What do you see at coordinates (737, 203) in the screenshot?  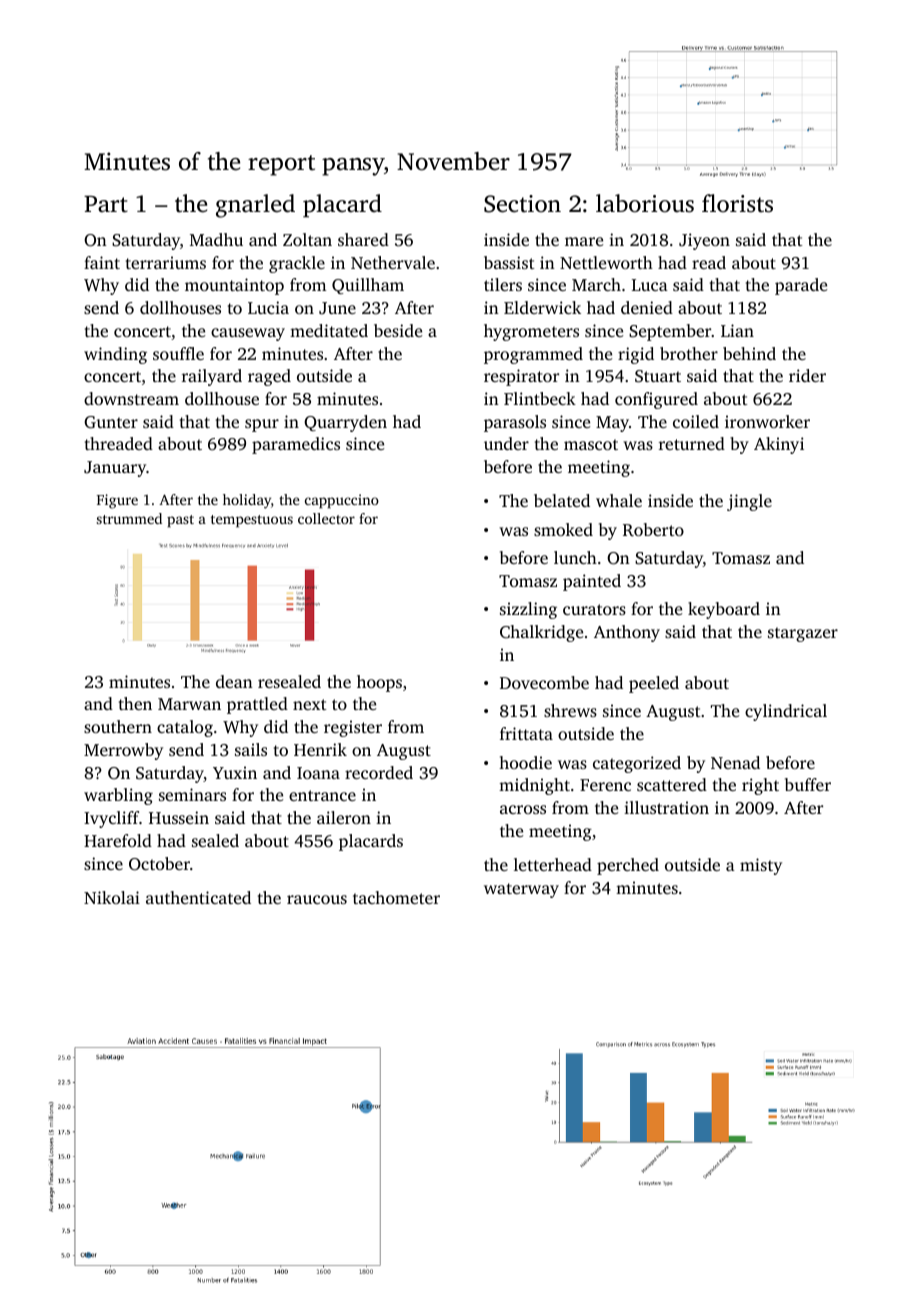 I see `florists` at bounding box center [737, 203].
